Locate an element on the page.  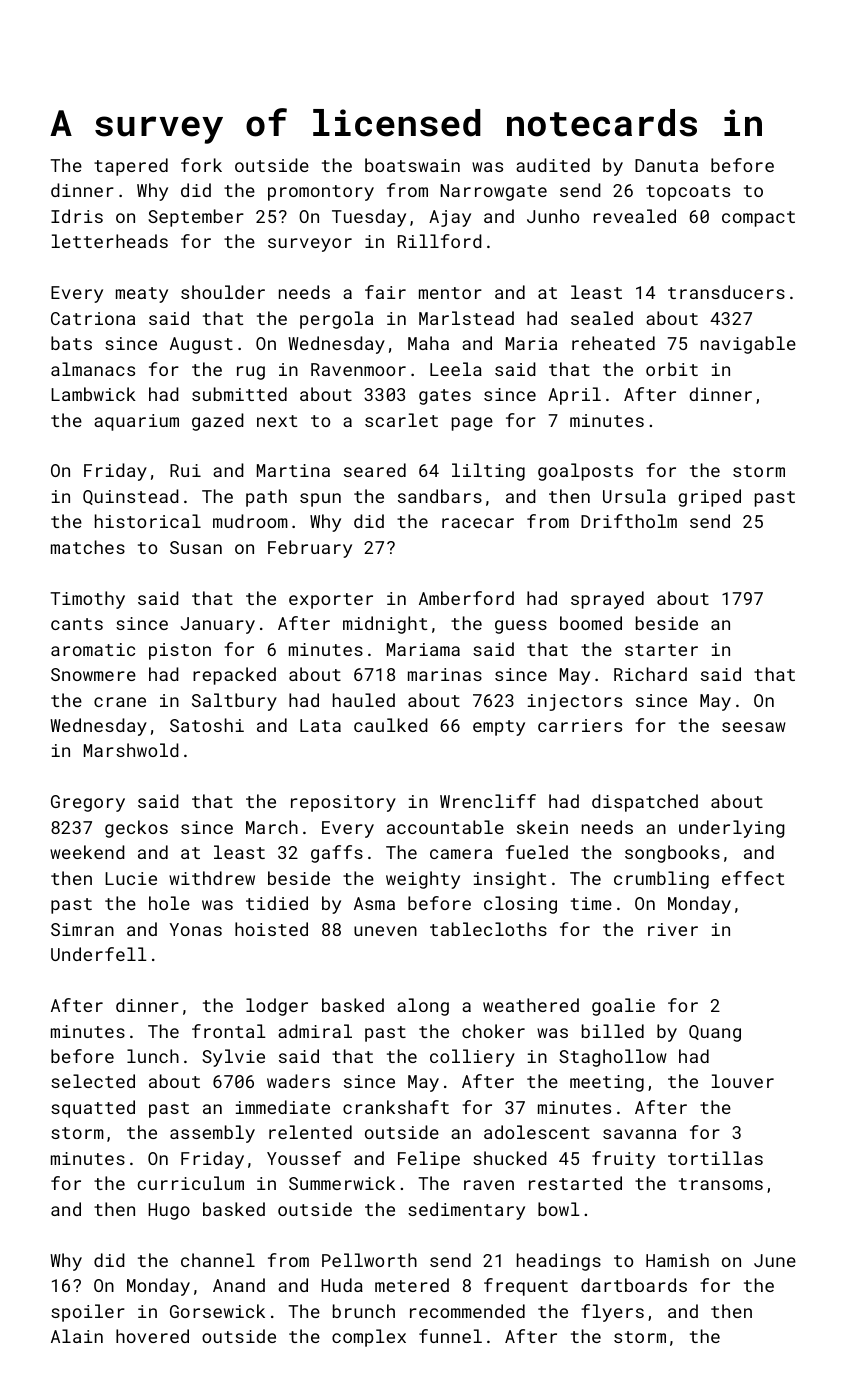
caulked is located at coordinates (391, 725).
